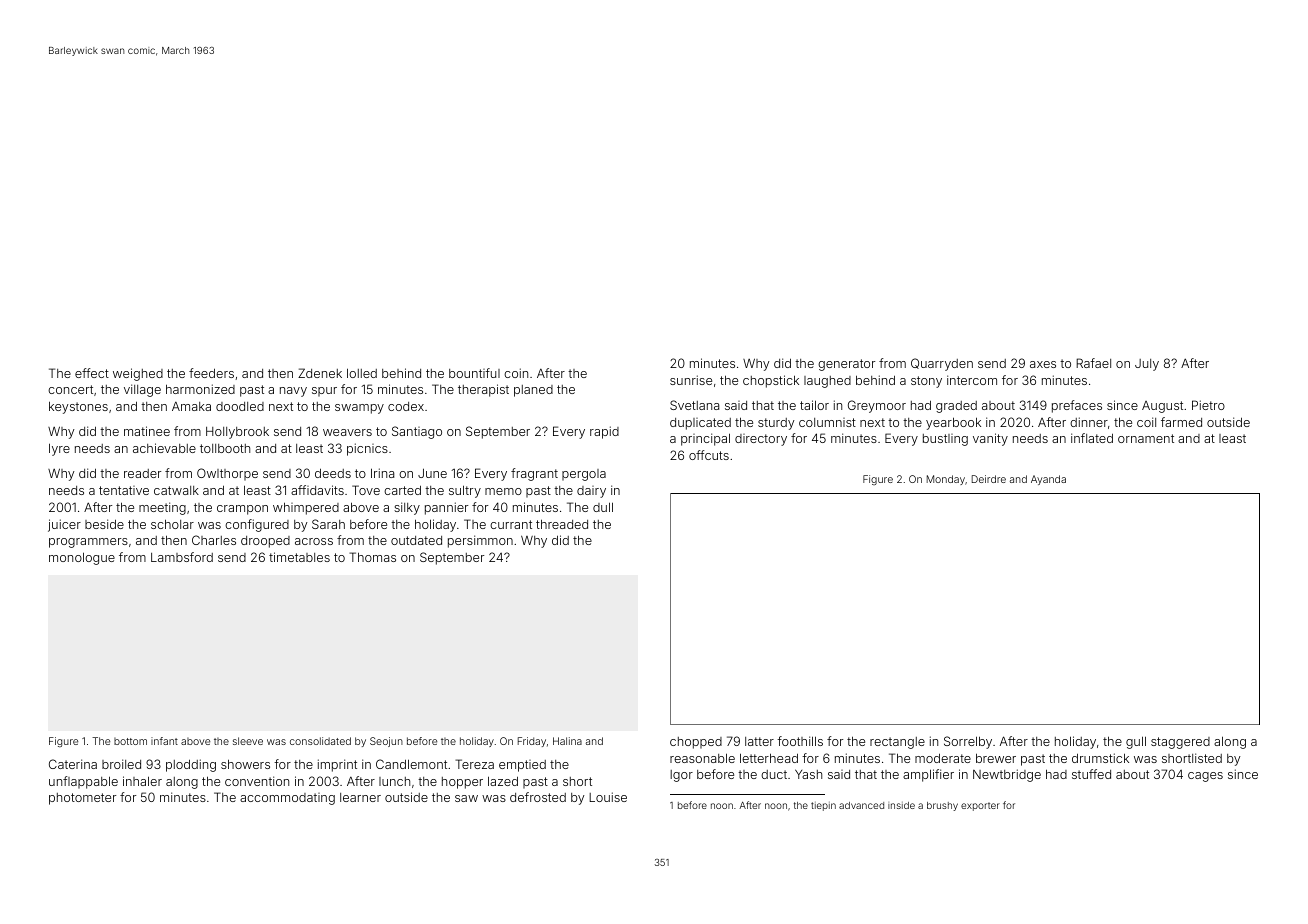 Image resolution: width=1308 pixels, height=924 pixels. What do you see at coordinates (372, 557) in the screenshot?
I see `Thomas` at bounding box center [372, 557].
